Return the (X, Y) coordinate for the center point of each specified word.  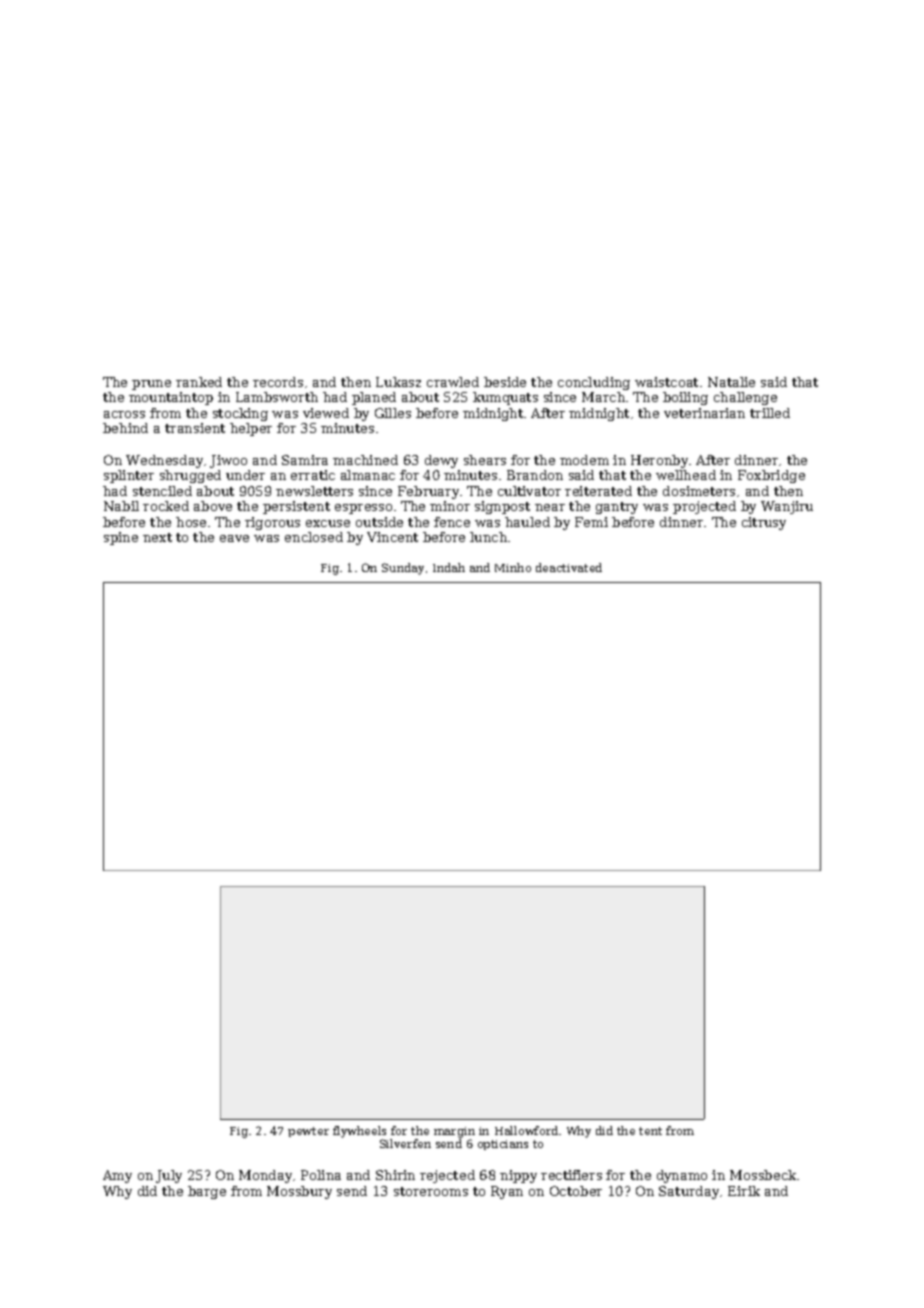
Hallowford (526, 1130)
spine (121, 538)
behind (125, 428)
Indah (449, 567)
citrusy (764, 523)
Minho (513, 567)
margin (454, 1132)
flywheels (359, 1132)
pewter (308, 1132)
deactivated (569, 567)
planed (374, 398)
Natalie (731, 382)
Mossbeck (763, 1175)
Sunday (403, 569)
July (169, 1176)
